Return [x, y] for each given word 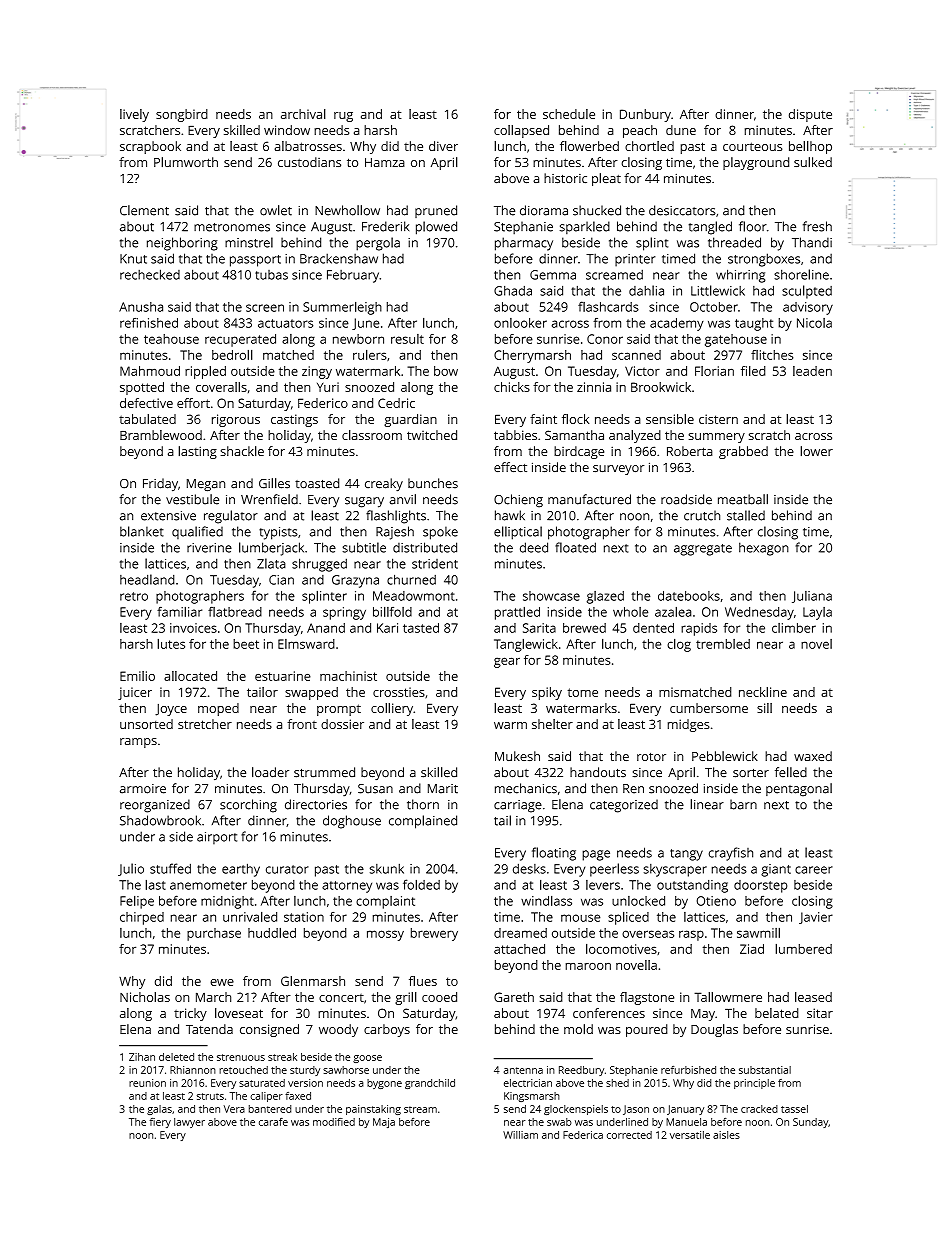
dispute [810, 115]
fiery [160, 1123]
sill [764, 708]
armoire [143, 789]
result [407, 339]
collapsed [521, 131]
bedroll [232, 354]
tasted [421, 628]
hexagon [764, 549]
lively [134, 115]
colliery [392, 709]
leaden [812, 371]
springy [344, 613]
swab [559, 1122]
